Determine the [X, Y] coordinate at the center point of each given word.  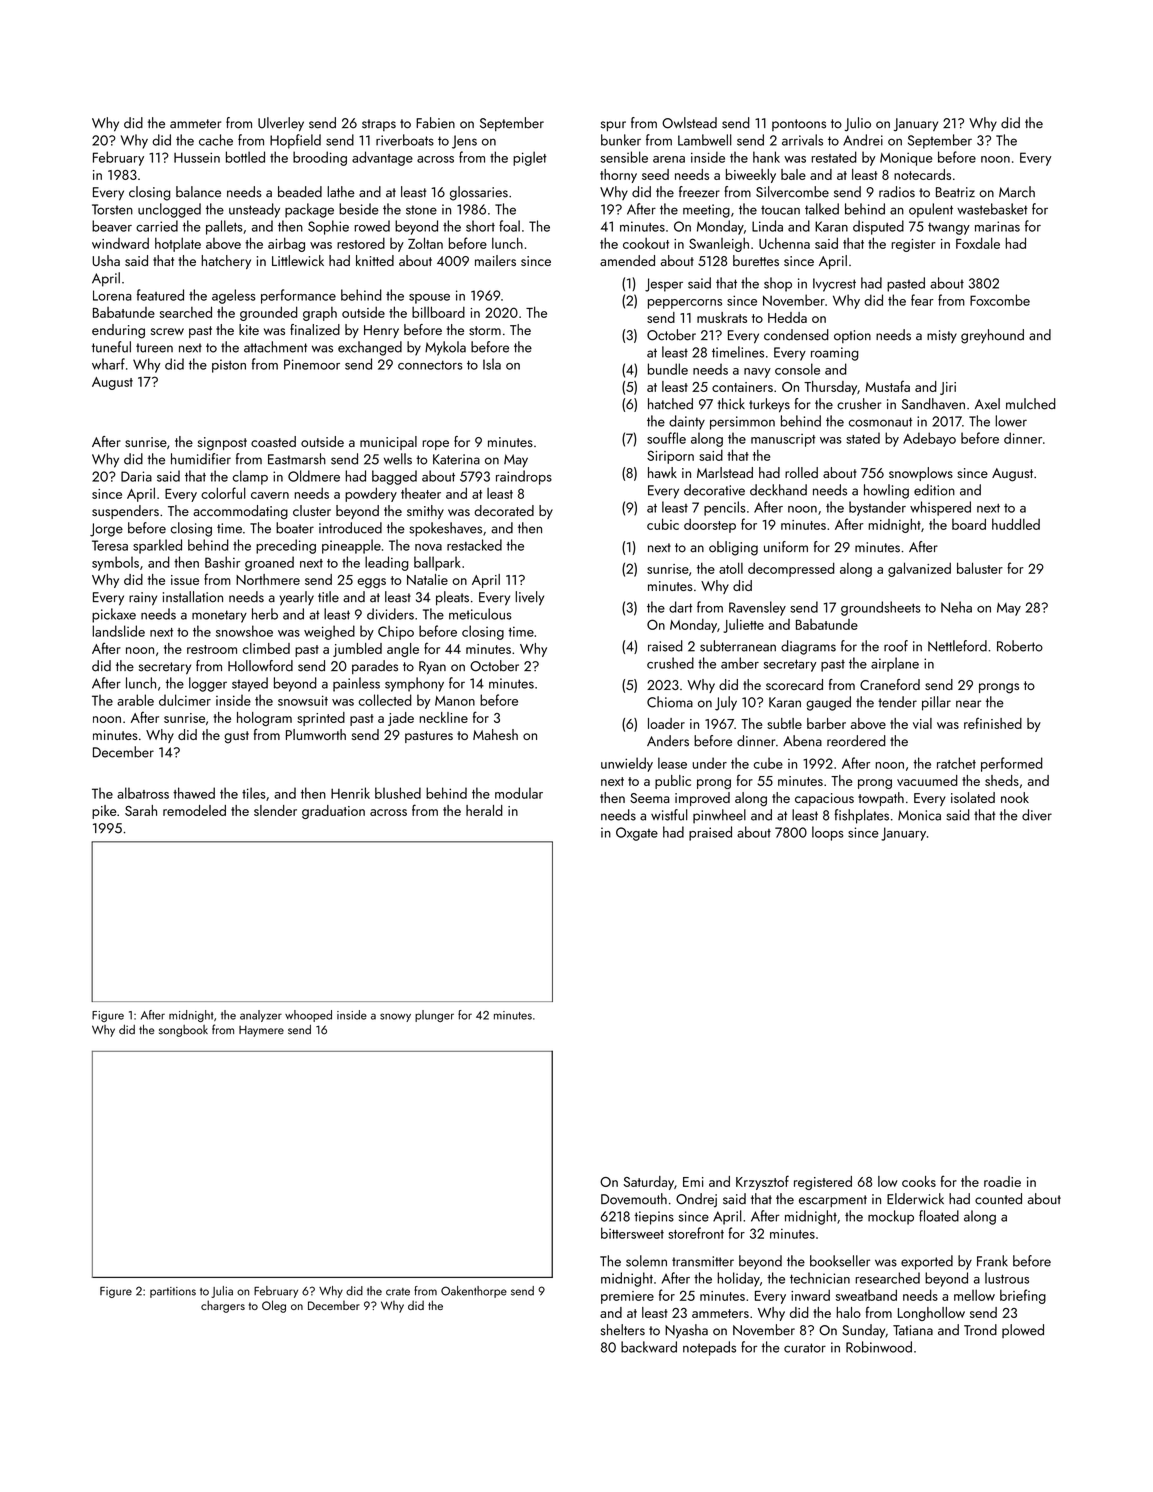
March [1017, 192]
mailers [495, 260]
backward [649, 1347]
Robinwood [879, 1347]
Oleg [274, 1306]
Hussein [197, 157]
